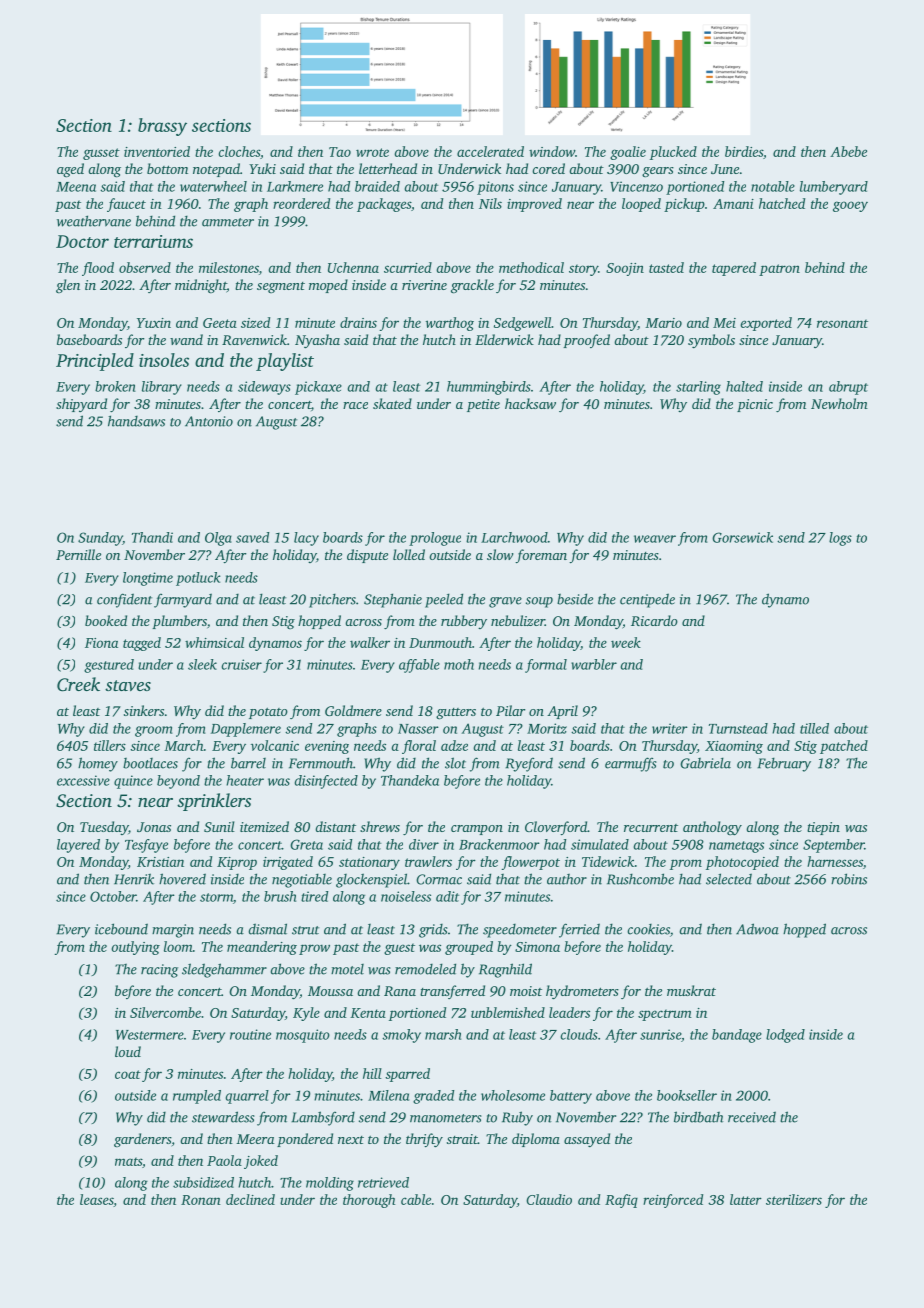  Describe the element at coordinates (78, 554) in the document. I see `Pernille` at that location.
